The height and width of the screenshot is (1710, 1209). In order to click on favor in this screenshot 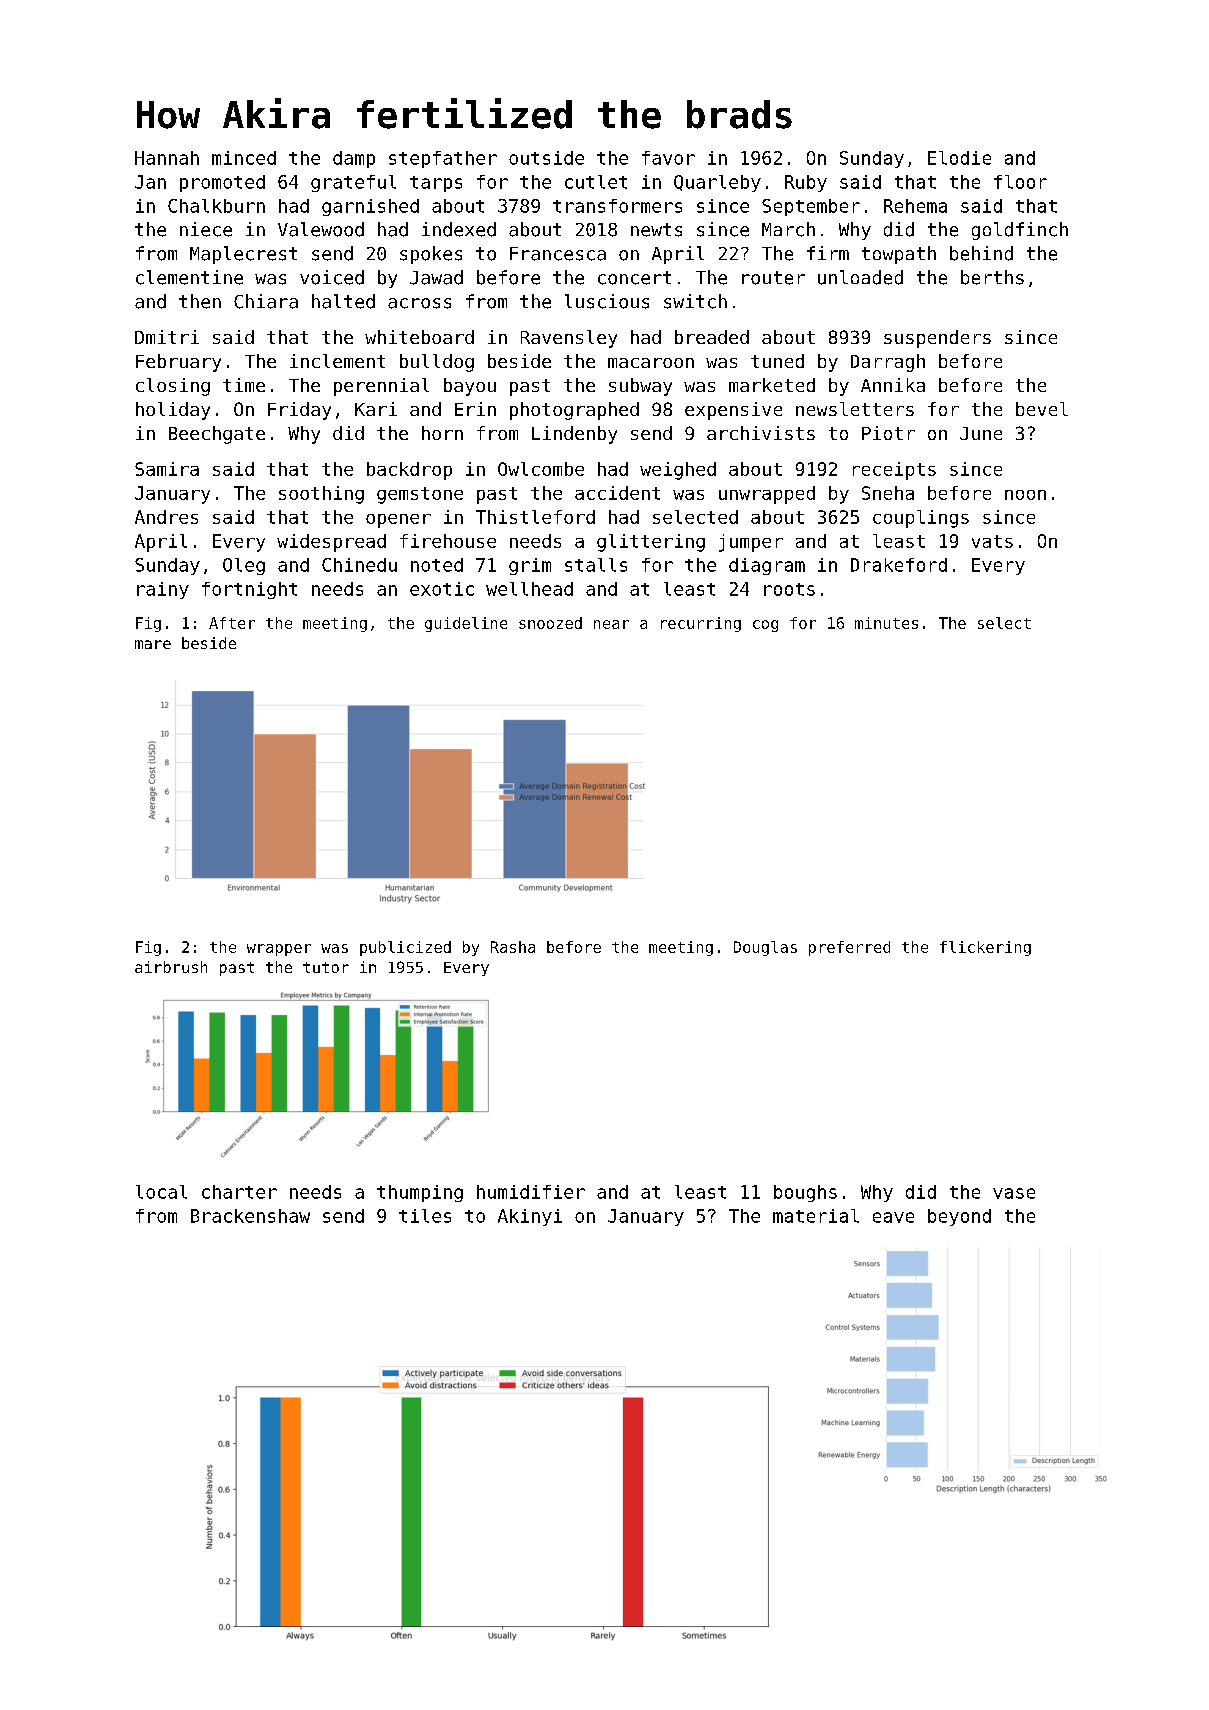, I will do `click(668, 158)`.
